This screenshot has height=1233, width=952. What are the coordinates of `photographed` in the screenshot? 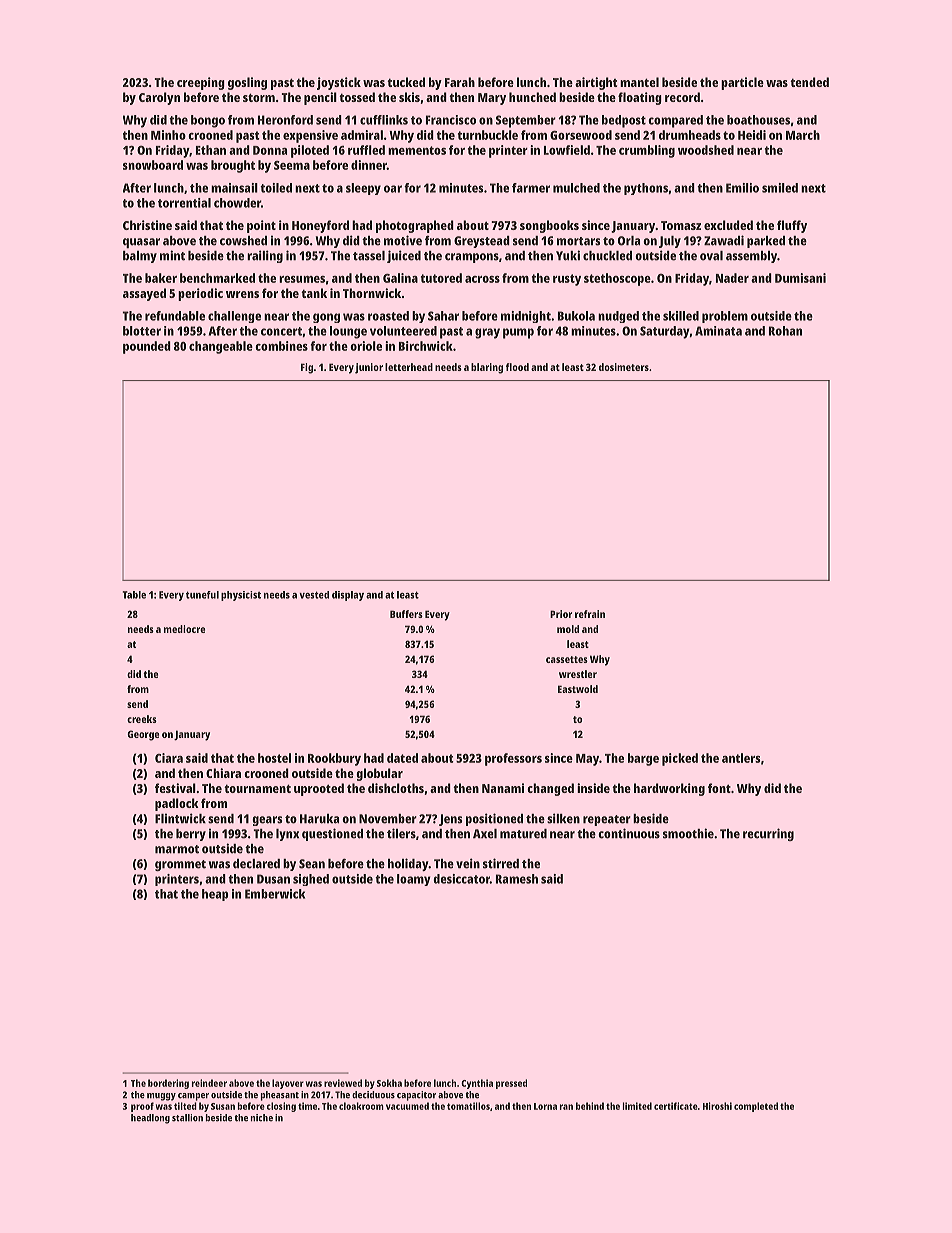 It's located at (415, 226).
